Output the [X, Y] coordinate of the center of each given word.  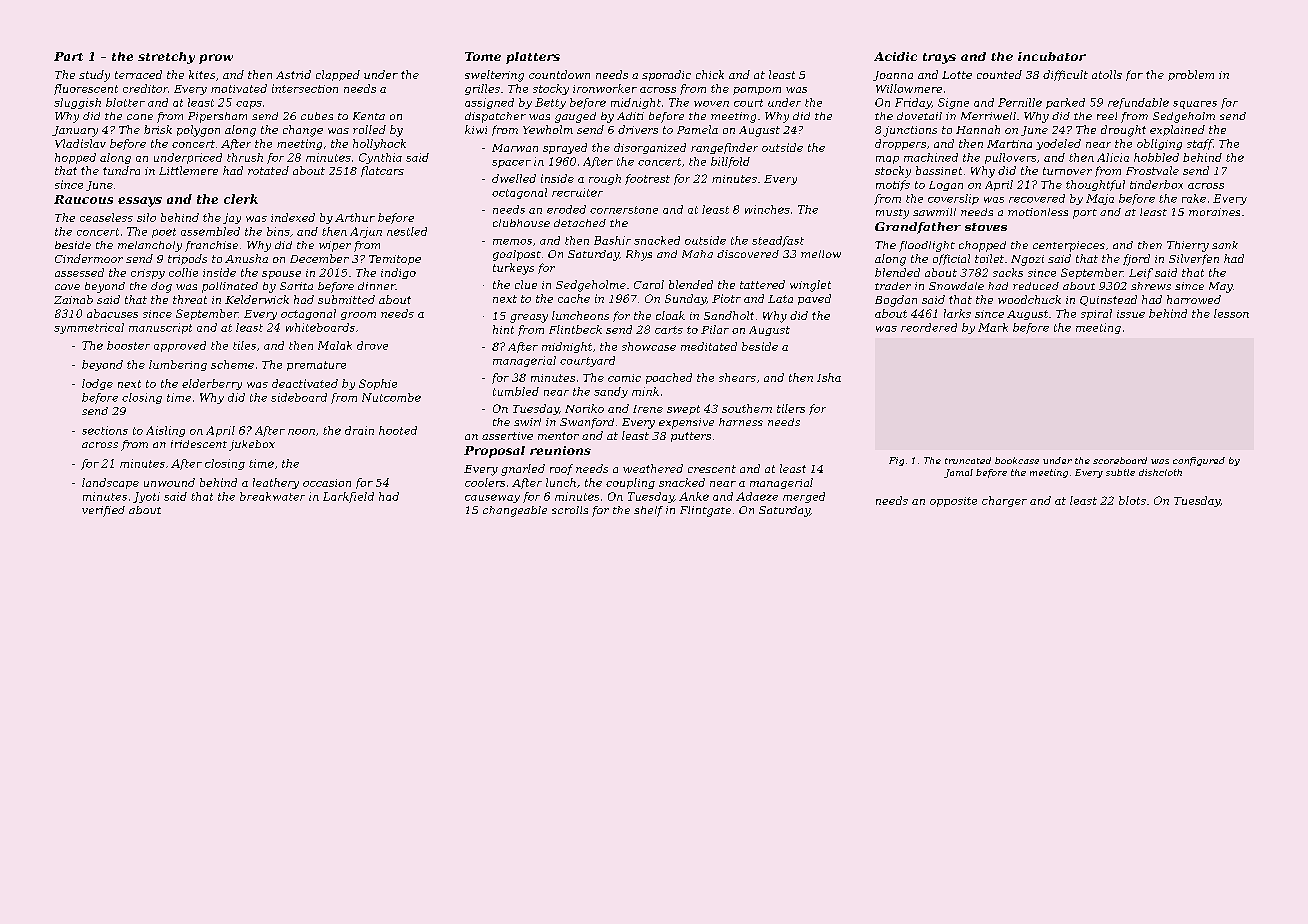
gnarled [523, 470]
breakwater [272, 496]
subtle [1120, 472]
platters [533, 58]
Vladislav [80, 143]
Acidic [895, 56]
